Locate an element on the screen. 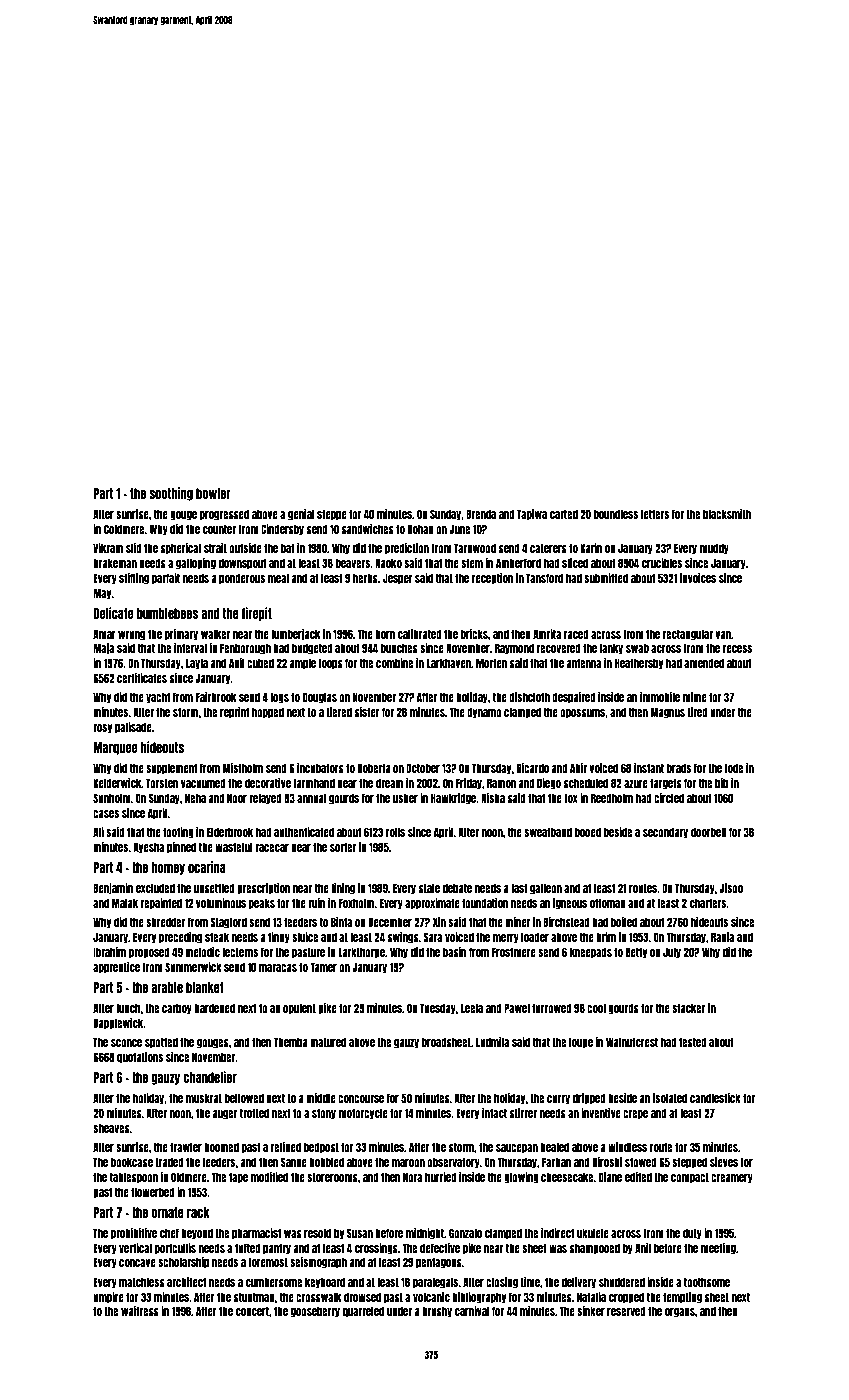 The height and width of the screenshot is (1400, 849). December is located at coordinates (390, 922).
